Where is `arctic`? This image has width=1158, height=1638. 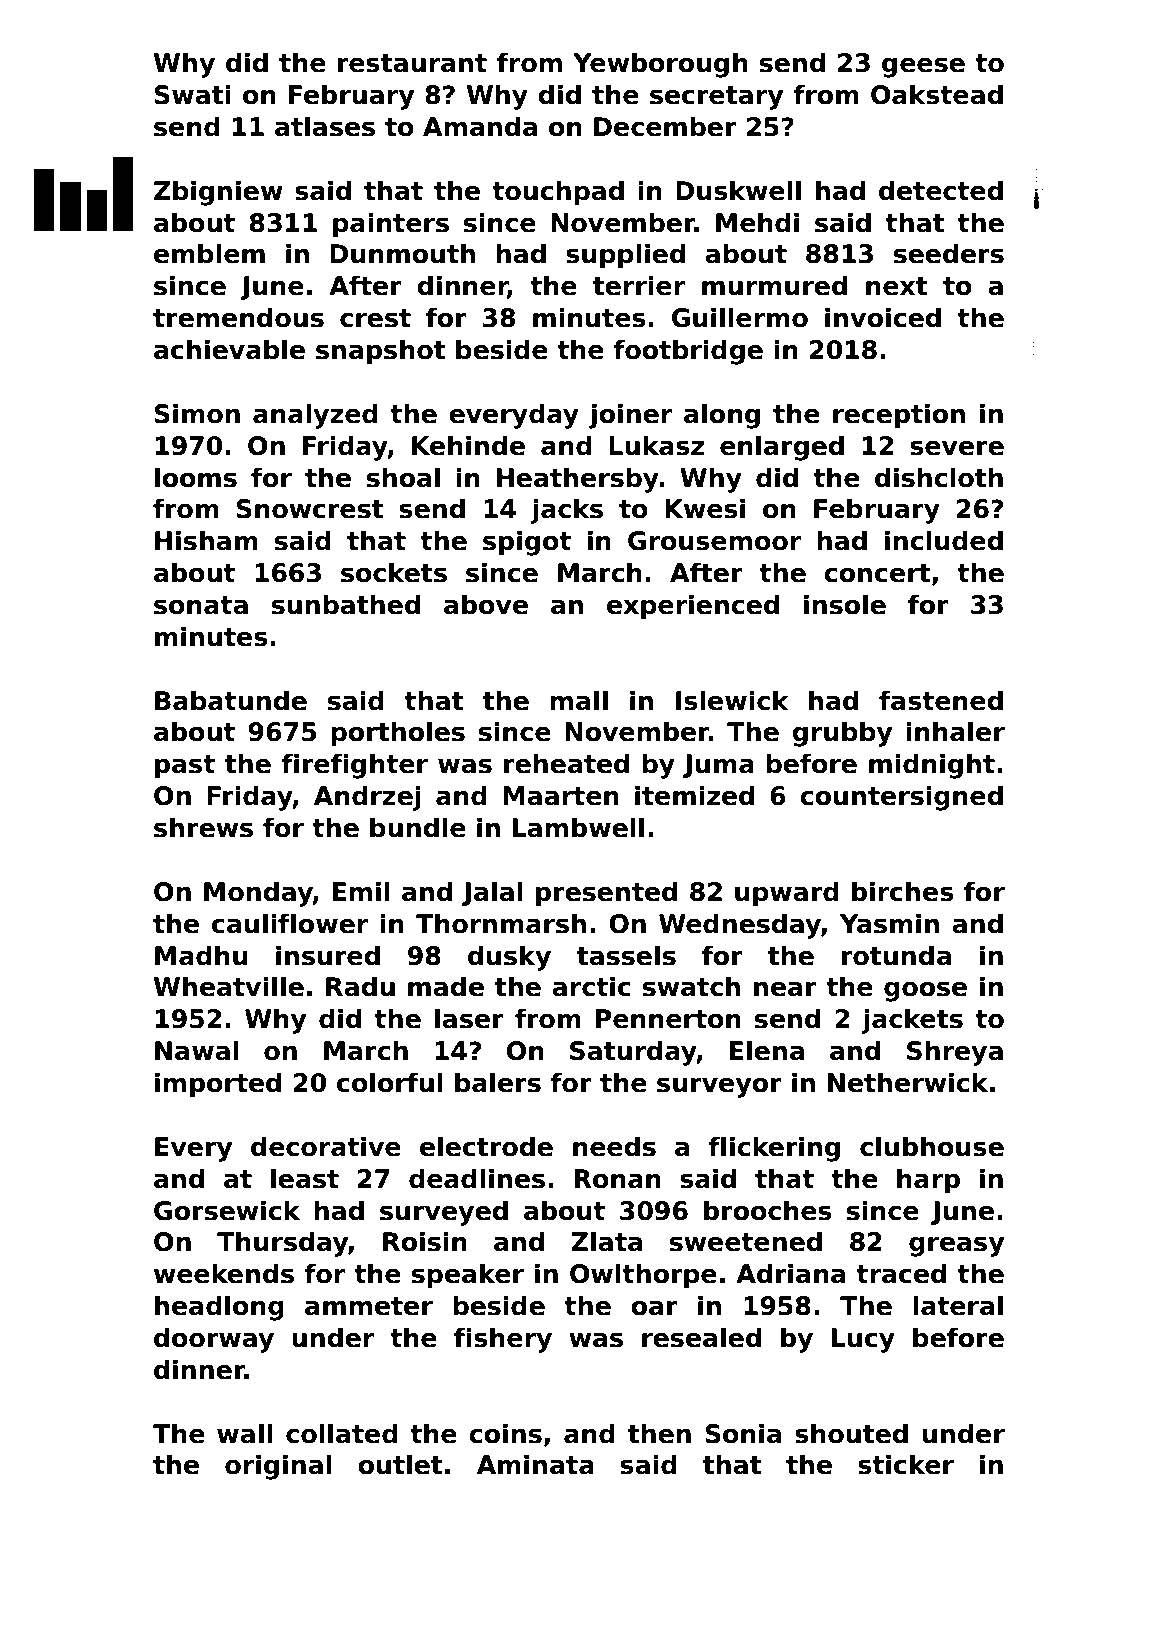
arctic is located at coordinates (591, 986).
